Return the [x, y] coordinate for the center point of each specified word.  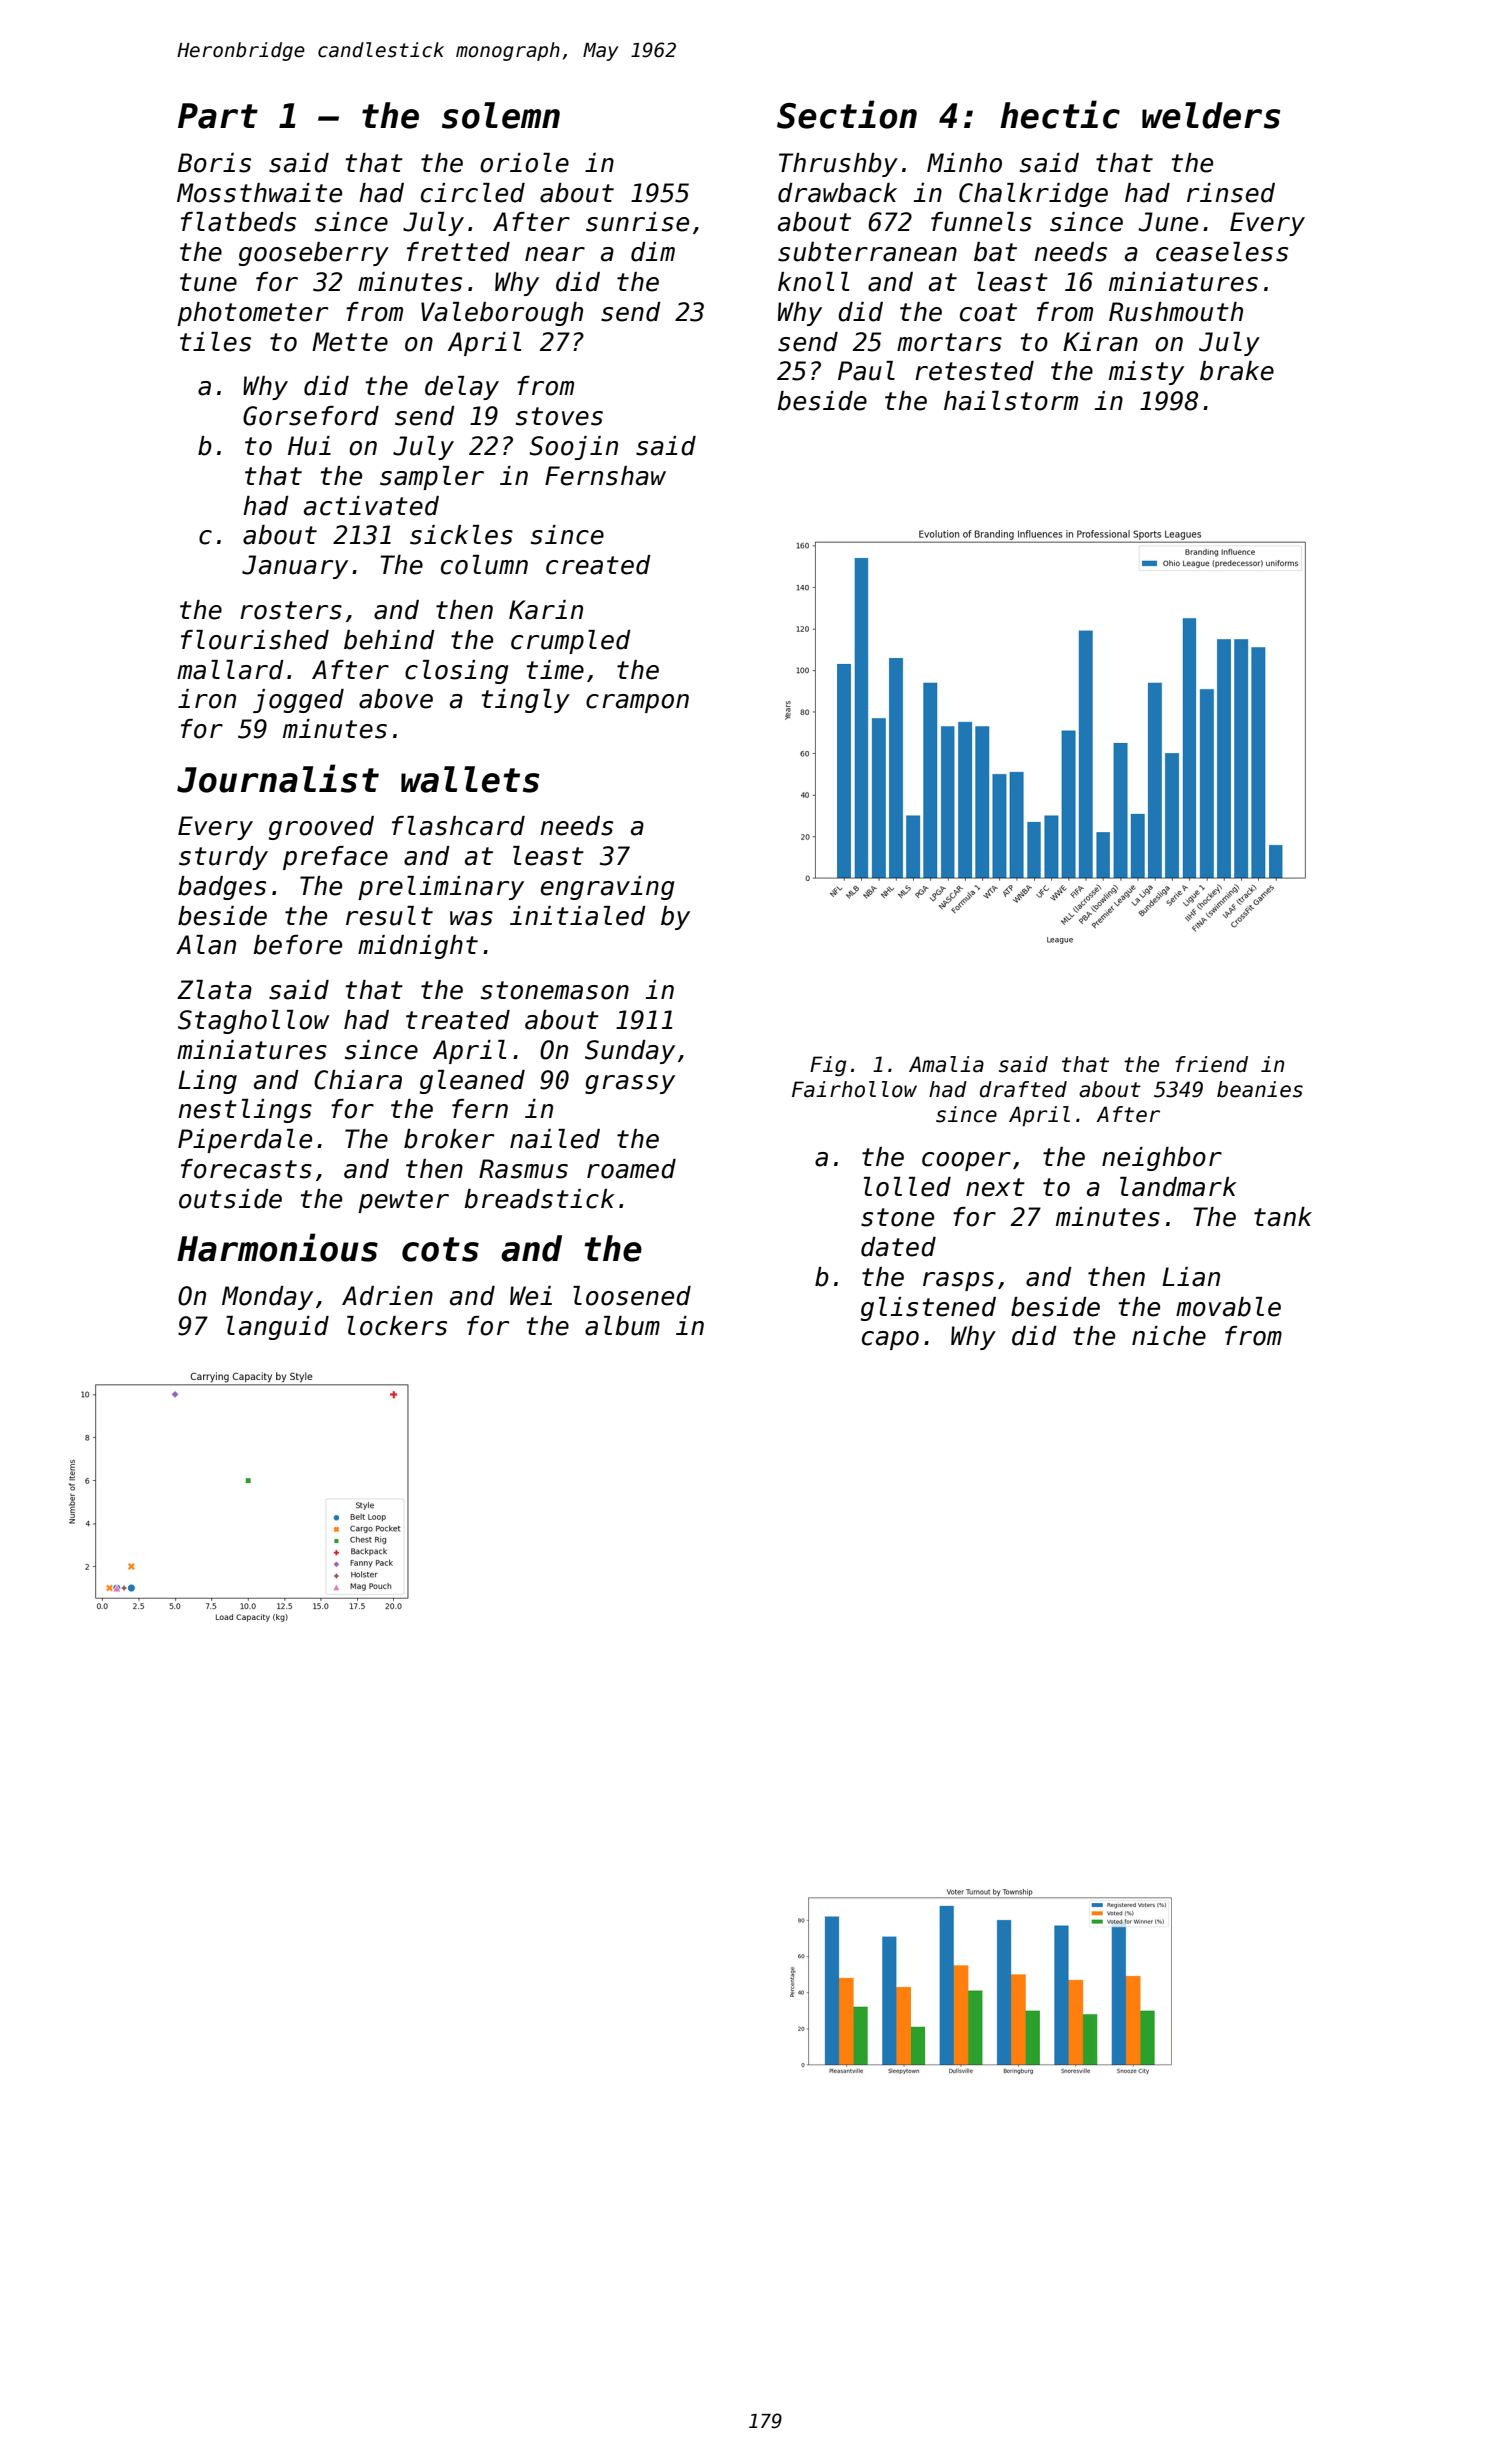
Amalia [946, 1064]
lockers [397, 1326]
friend [1211, 1064]
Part [218, 116]
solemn [501, 115]
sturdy [223, 858]
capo [890, 1340]
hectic [1060, 114]
